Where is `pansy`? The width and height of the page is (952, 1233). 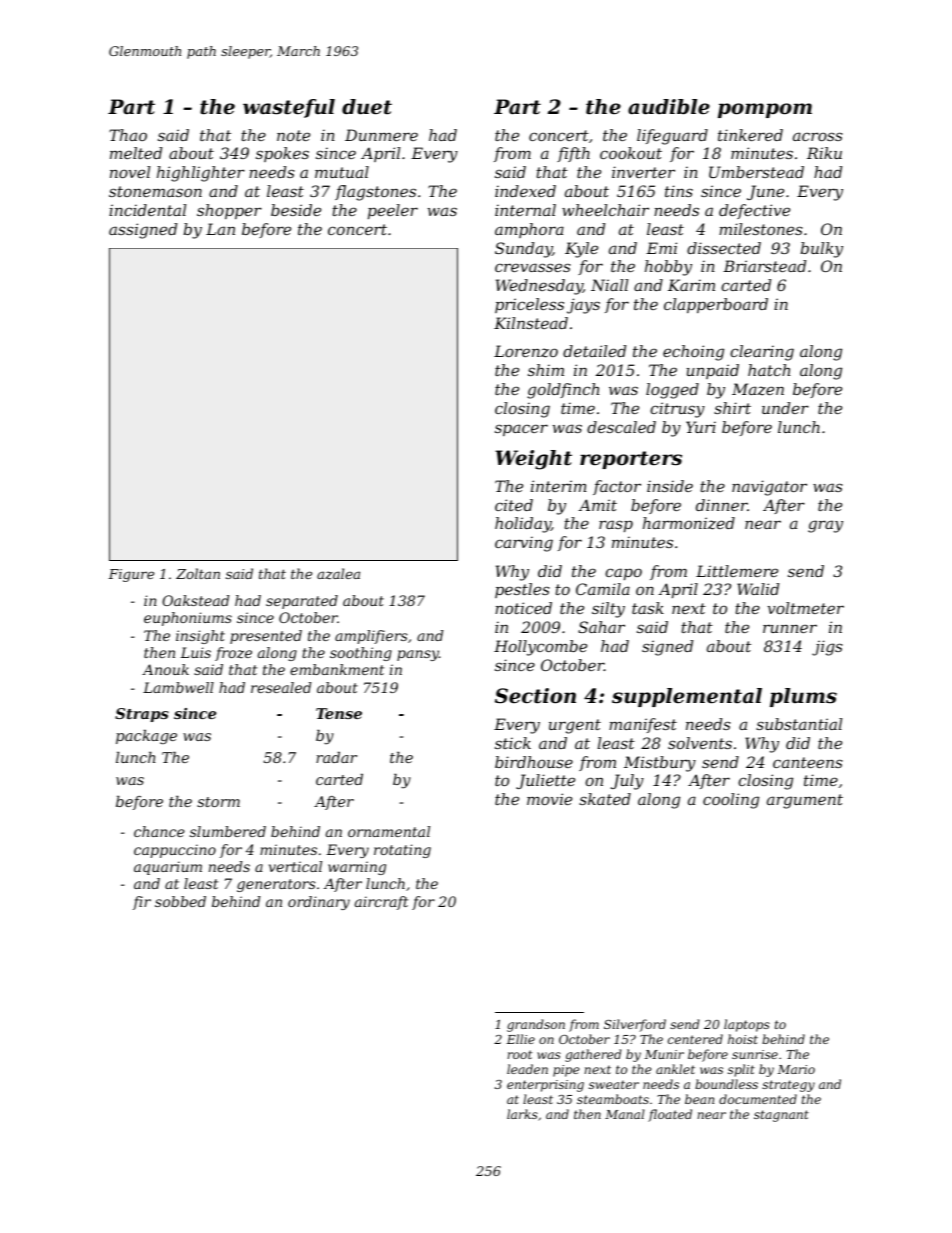 pansy is located at coordinates (418, 655).
